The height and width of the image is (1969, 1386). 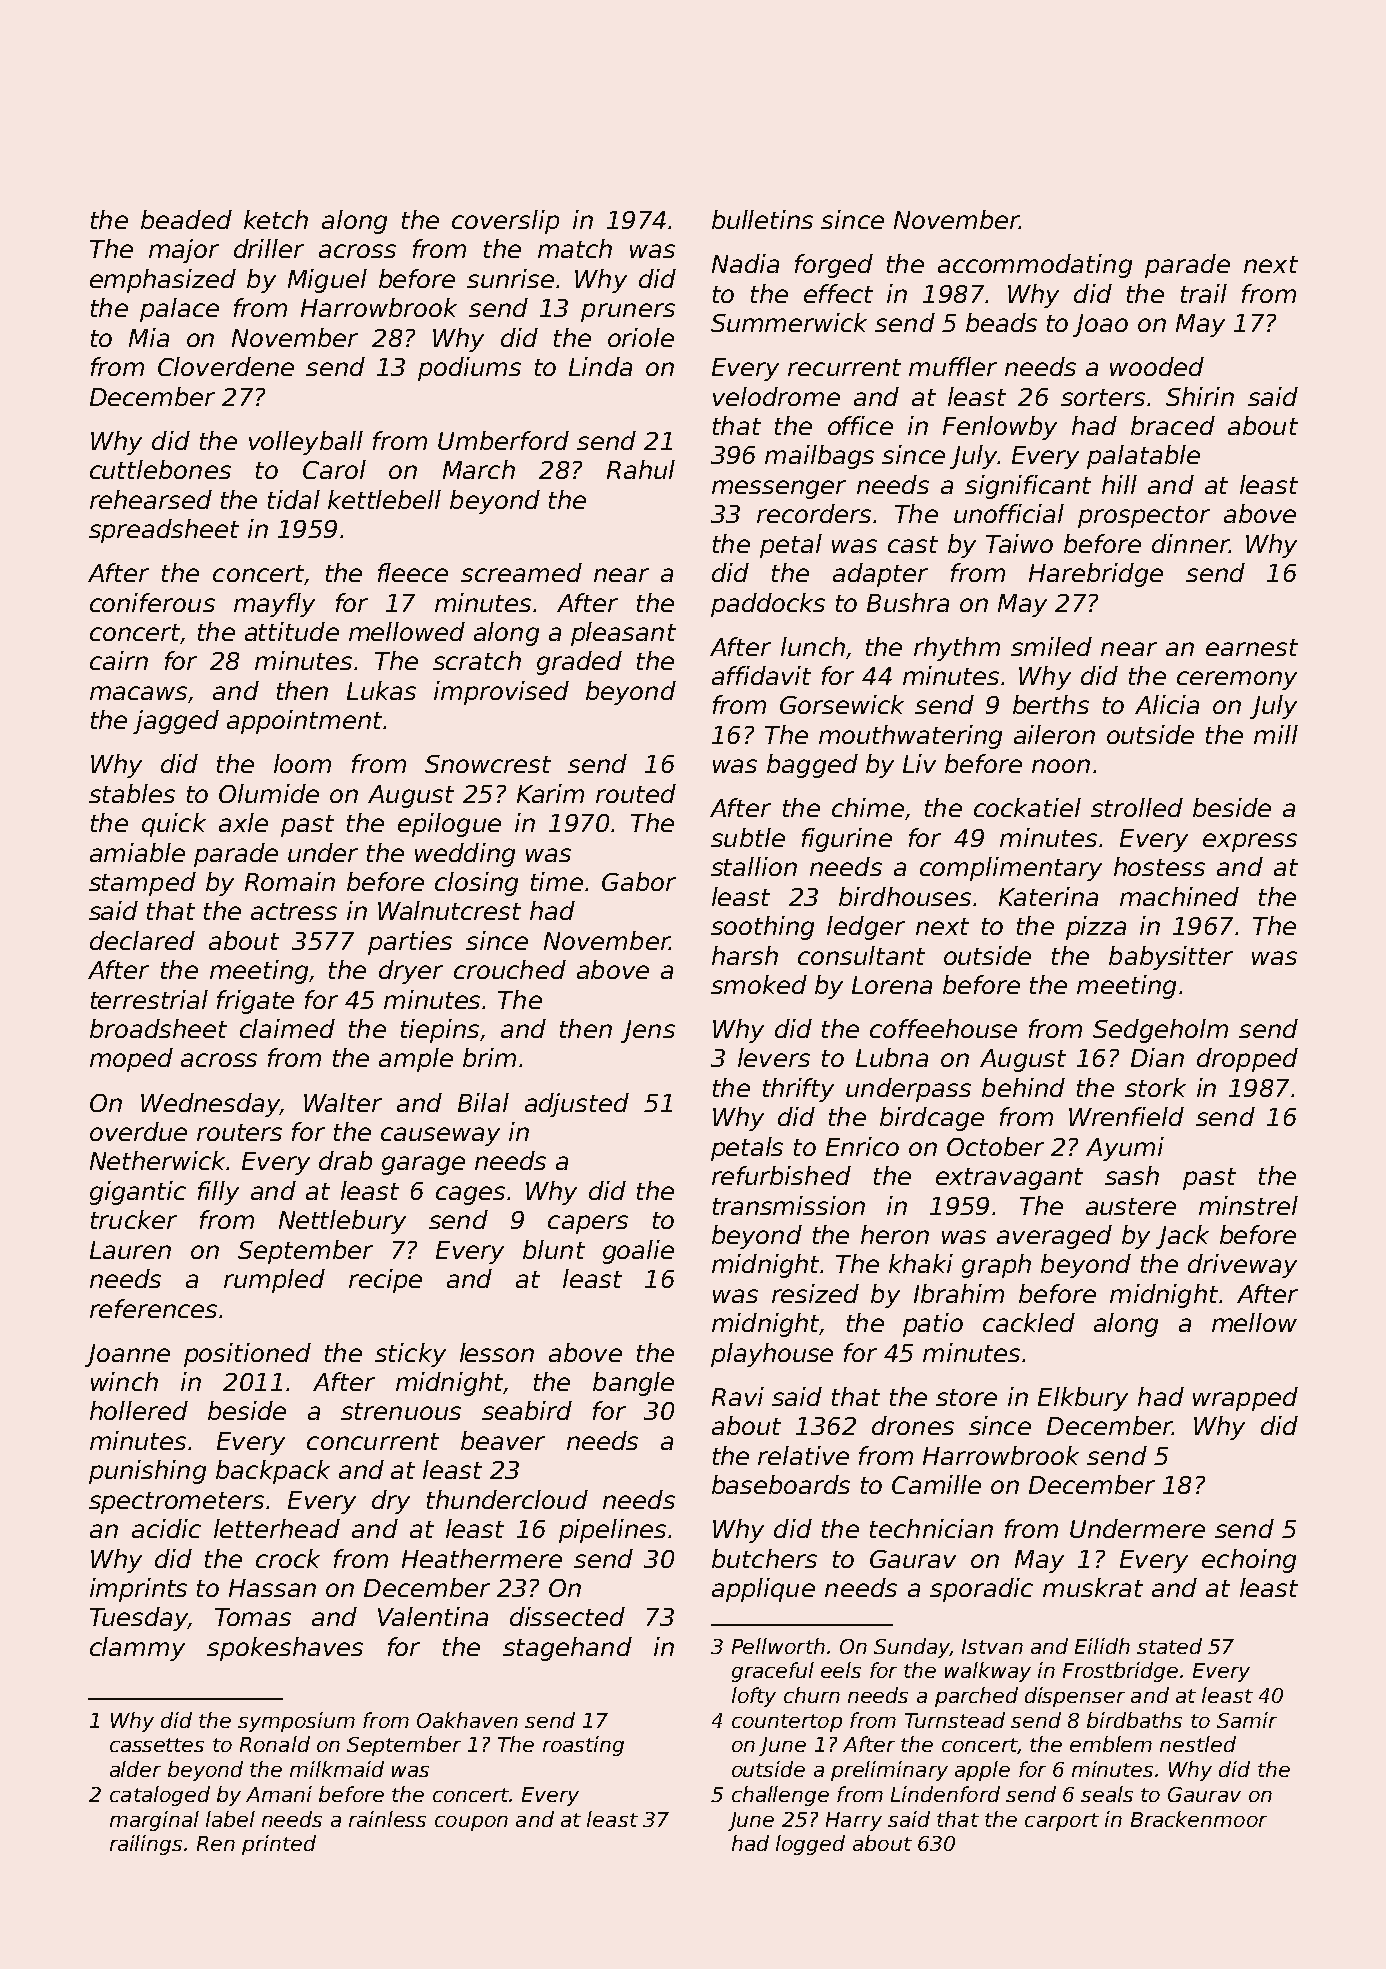 What do you see at coordinates (575, 248) in the image?
I see `match` at bounding box center [575, 248].
